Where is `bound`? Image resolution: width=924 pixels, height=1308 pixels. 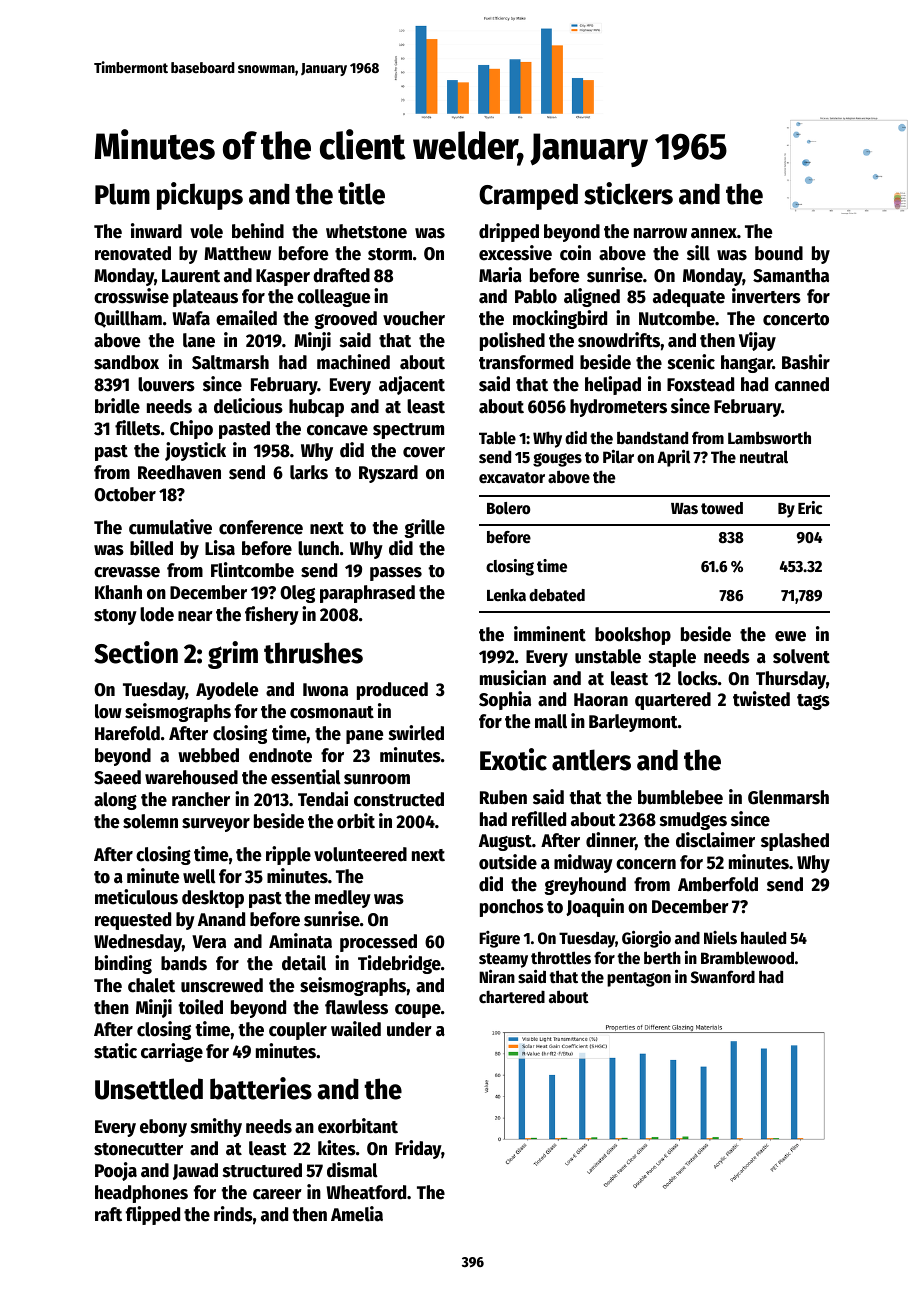
bound is located at coordinates (779, 253).
